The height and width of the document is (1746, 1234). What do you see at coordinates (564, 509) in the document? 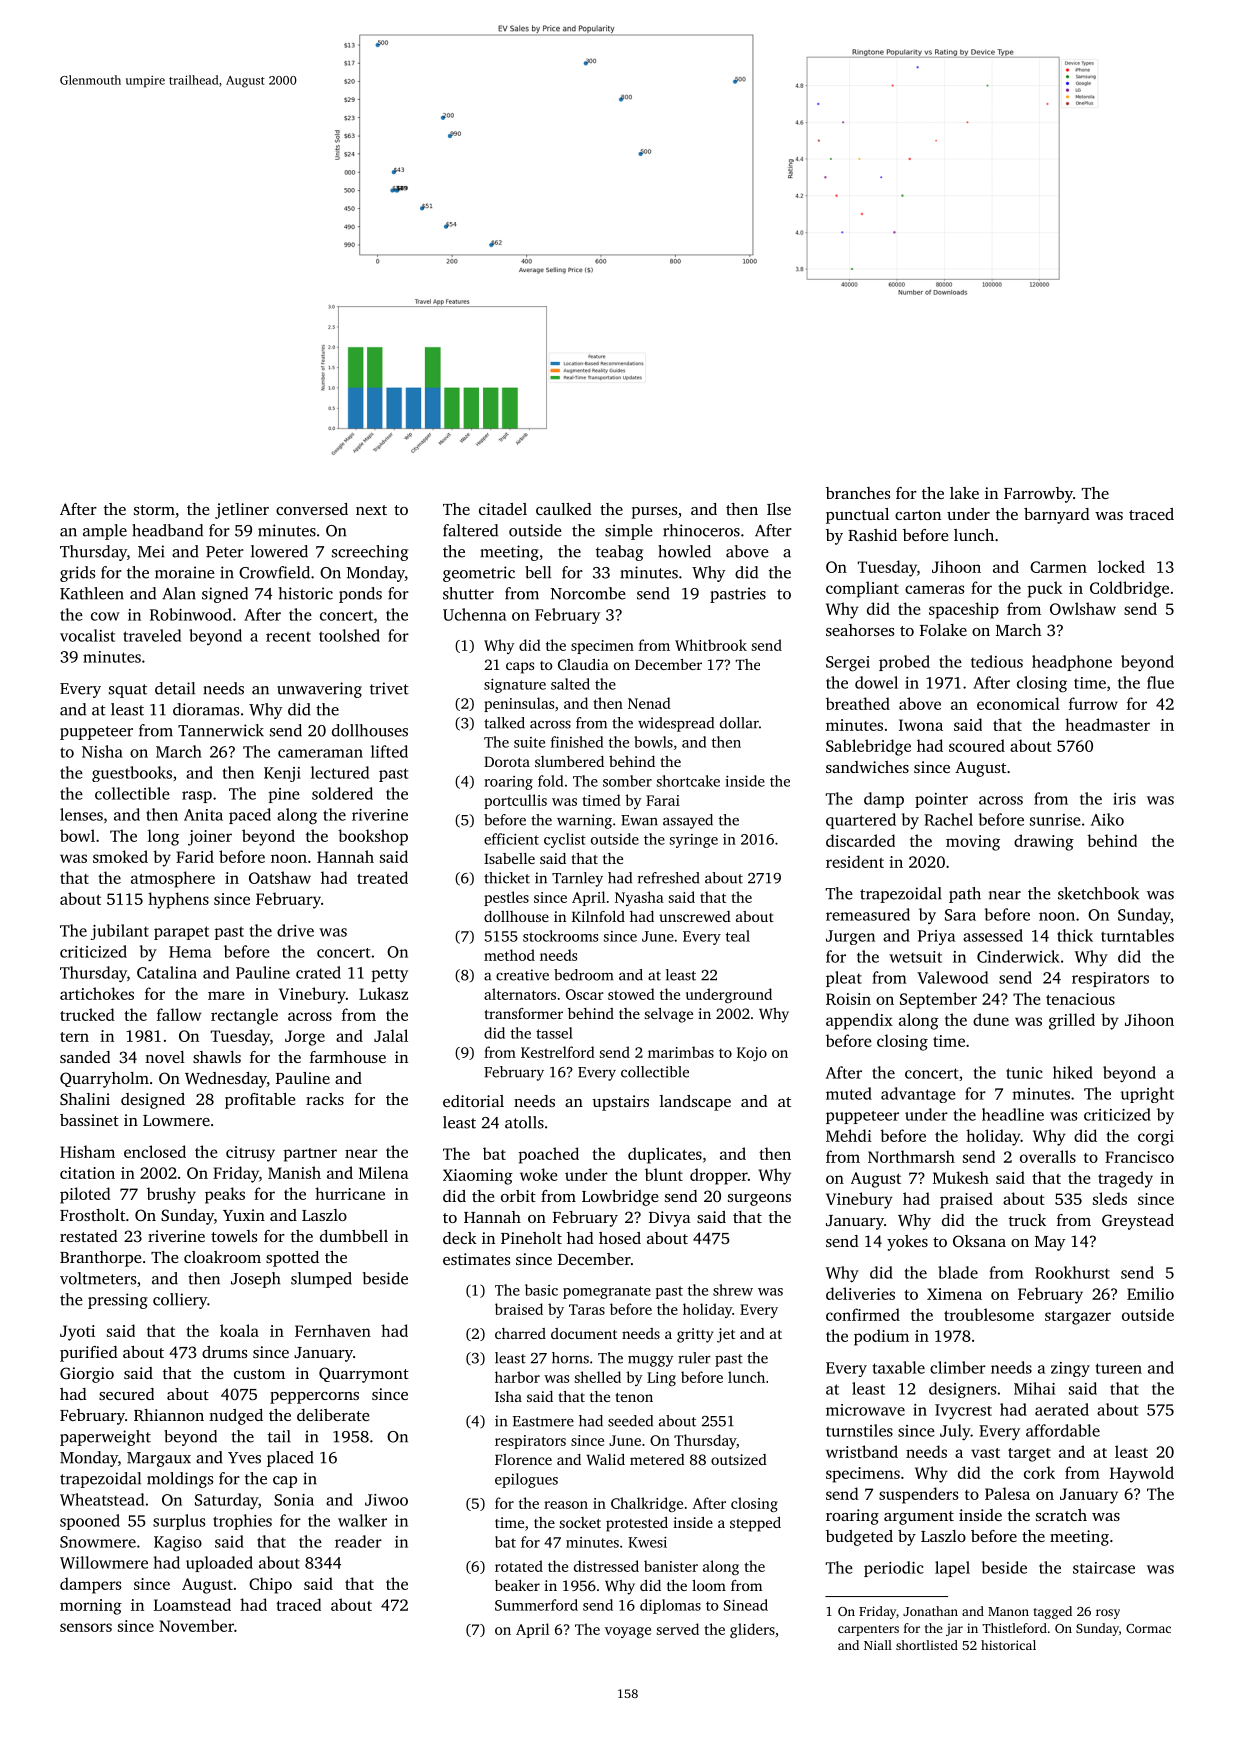
I see `caulked` at bounding box center [564, 509].
